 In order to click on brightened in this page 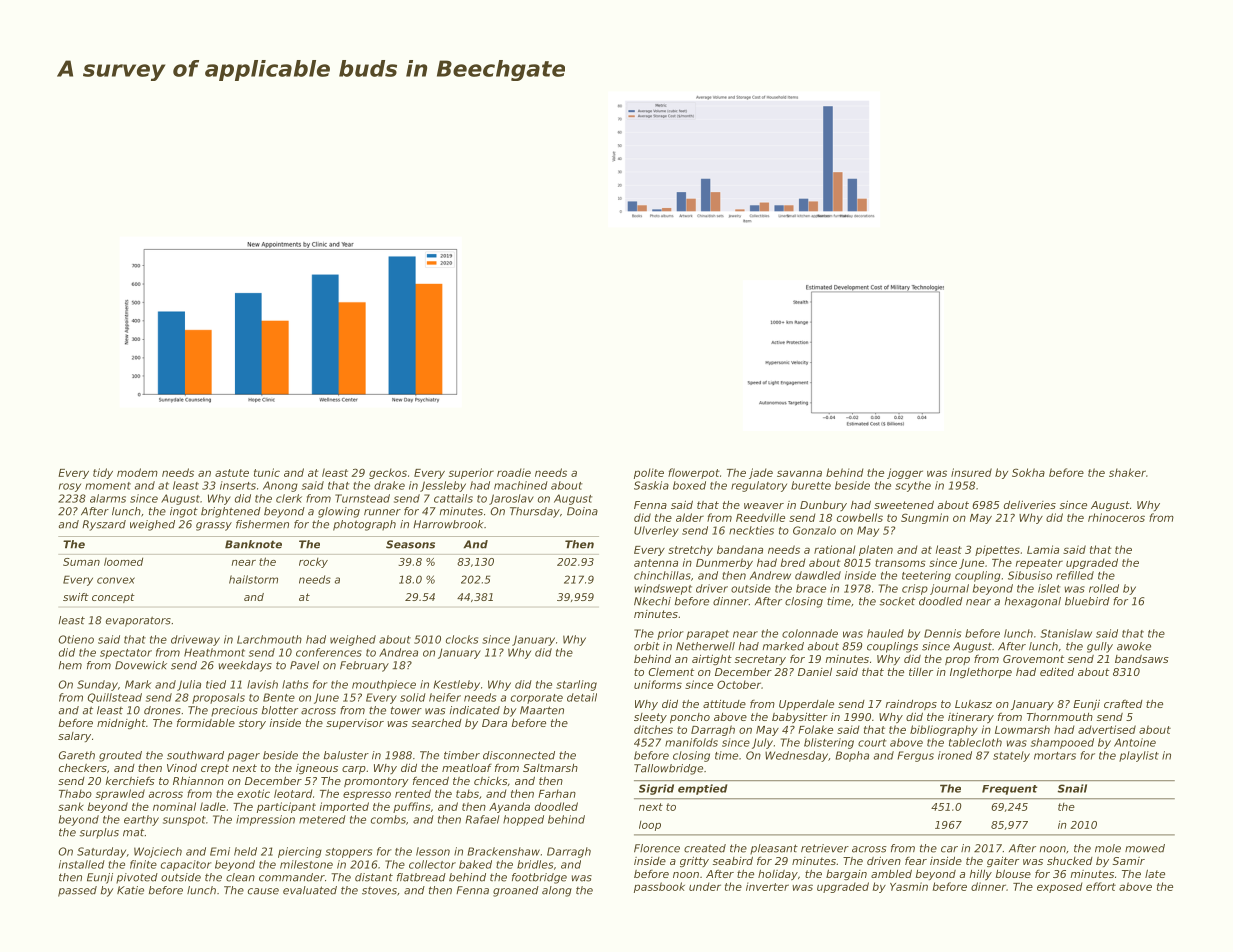, I will do `click(231, 512)`.
